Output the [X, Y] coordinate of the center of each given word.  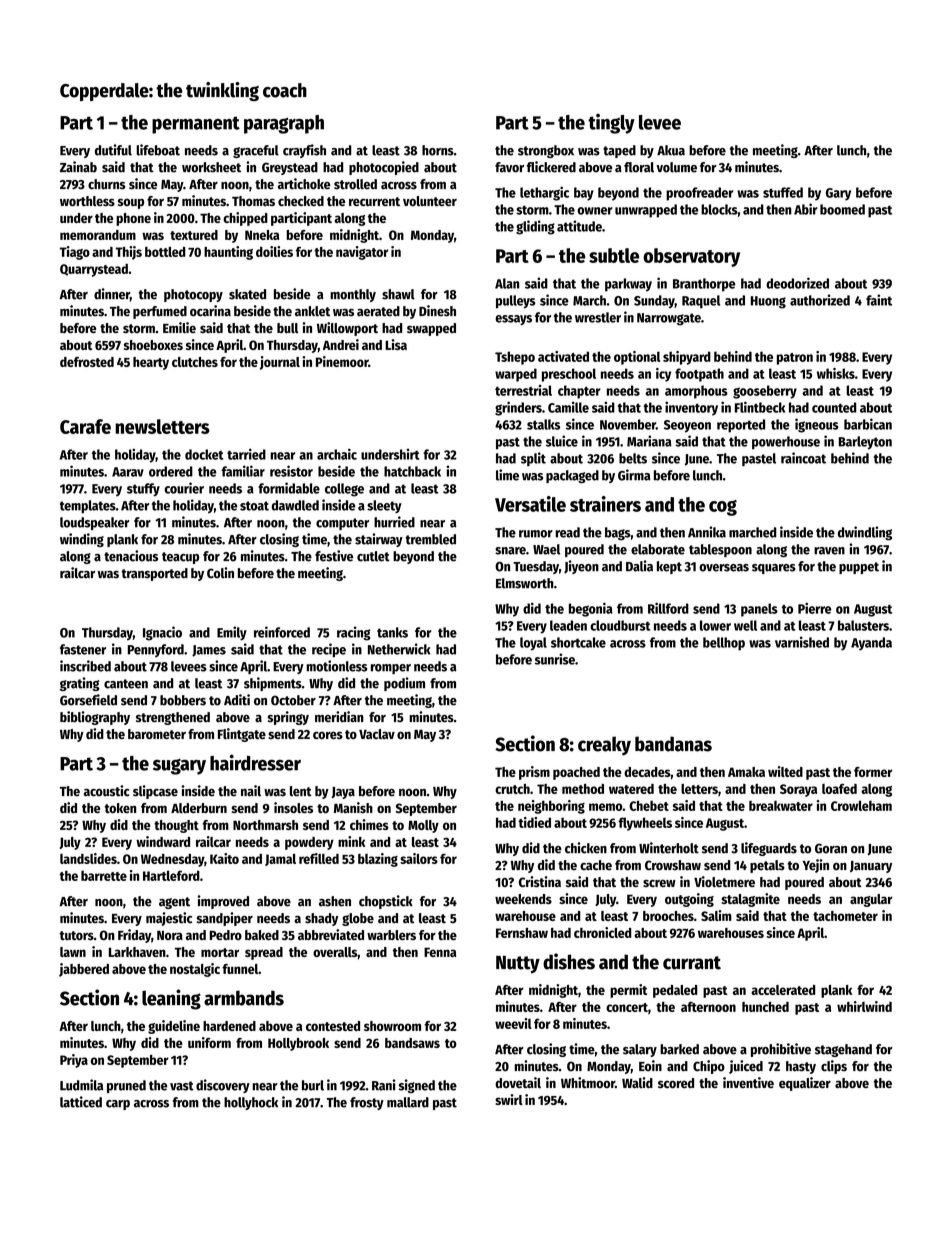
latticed [81, 1102]
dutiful [113, 150]
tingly [611, 124]
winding [82, 540]
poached [576, 773]
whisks [836, 373]
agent [174, 903]
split [533, 459]
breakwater [781, 806]
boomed [842, 209]
